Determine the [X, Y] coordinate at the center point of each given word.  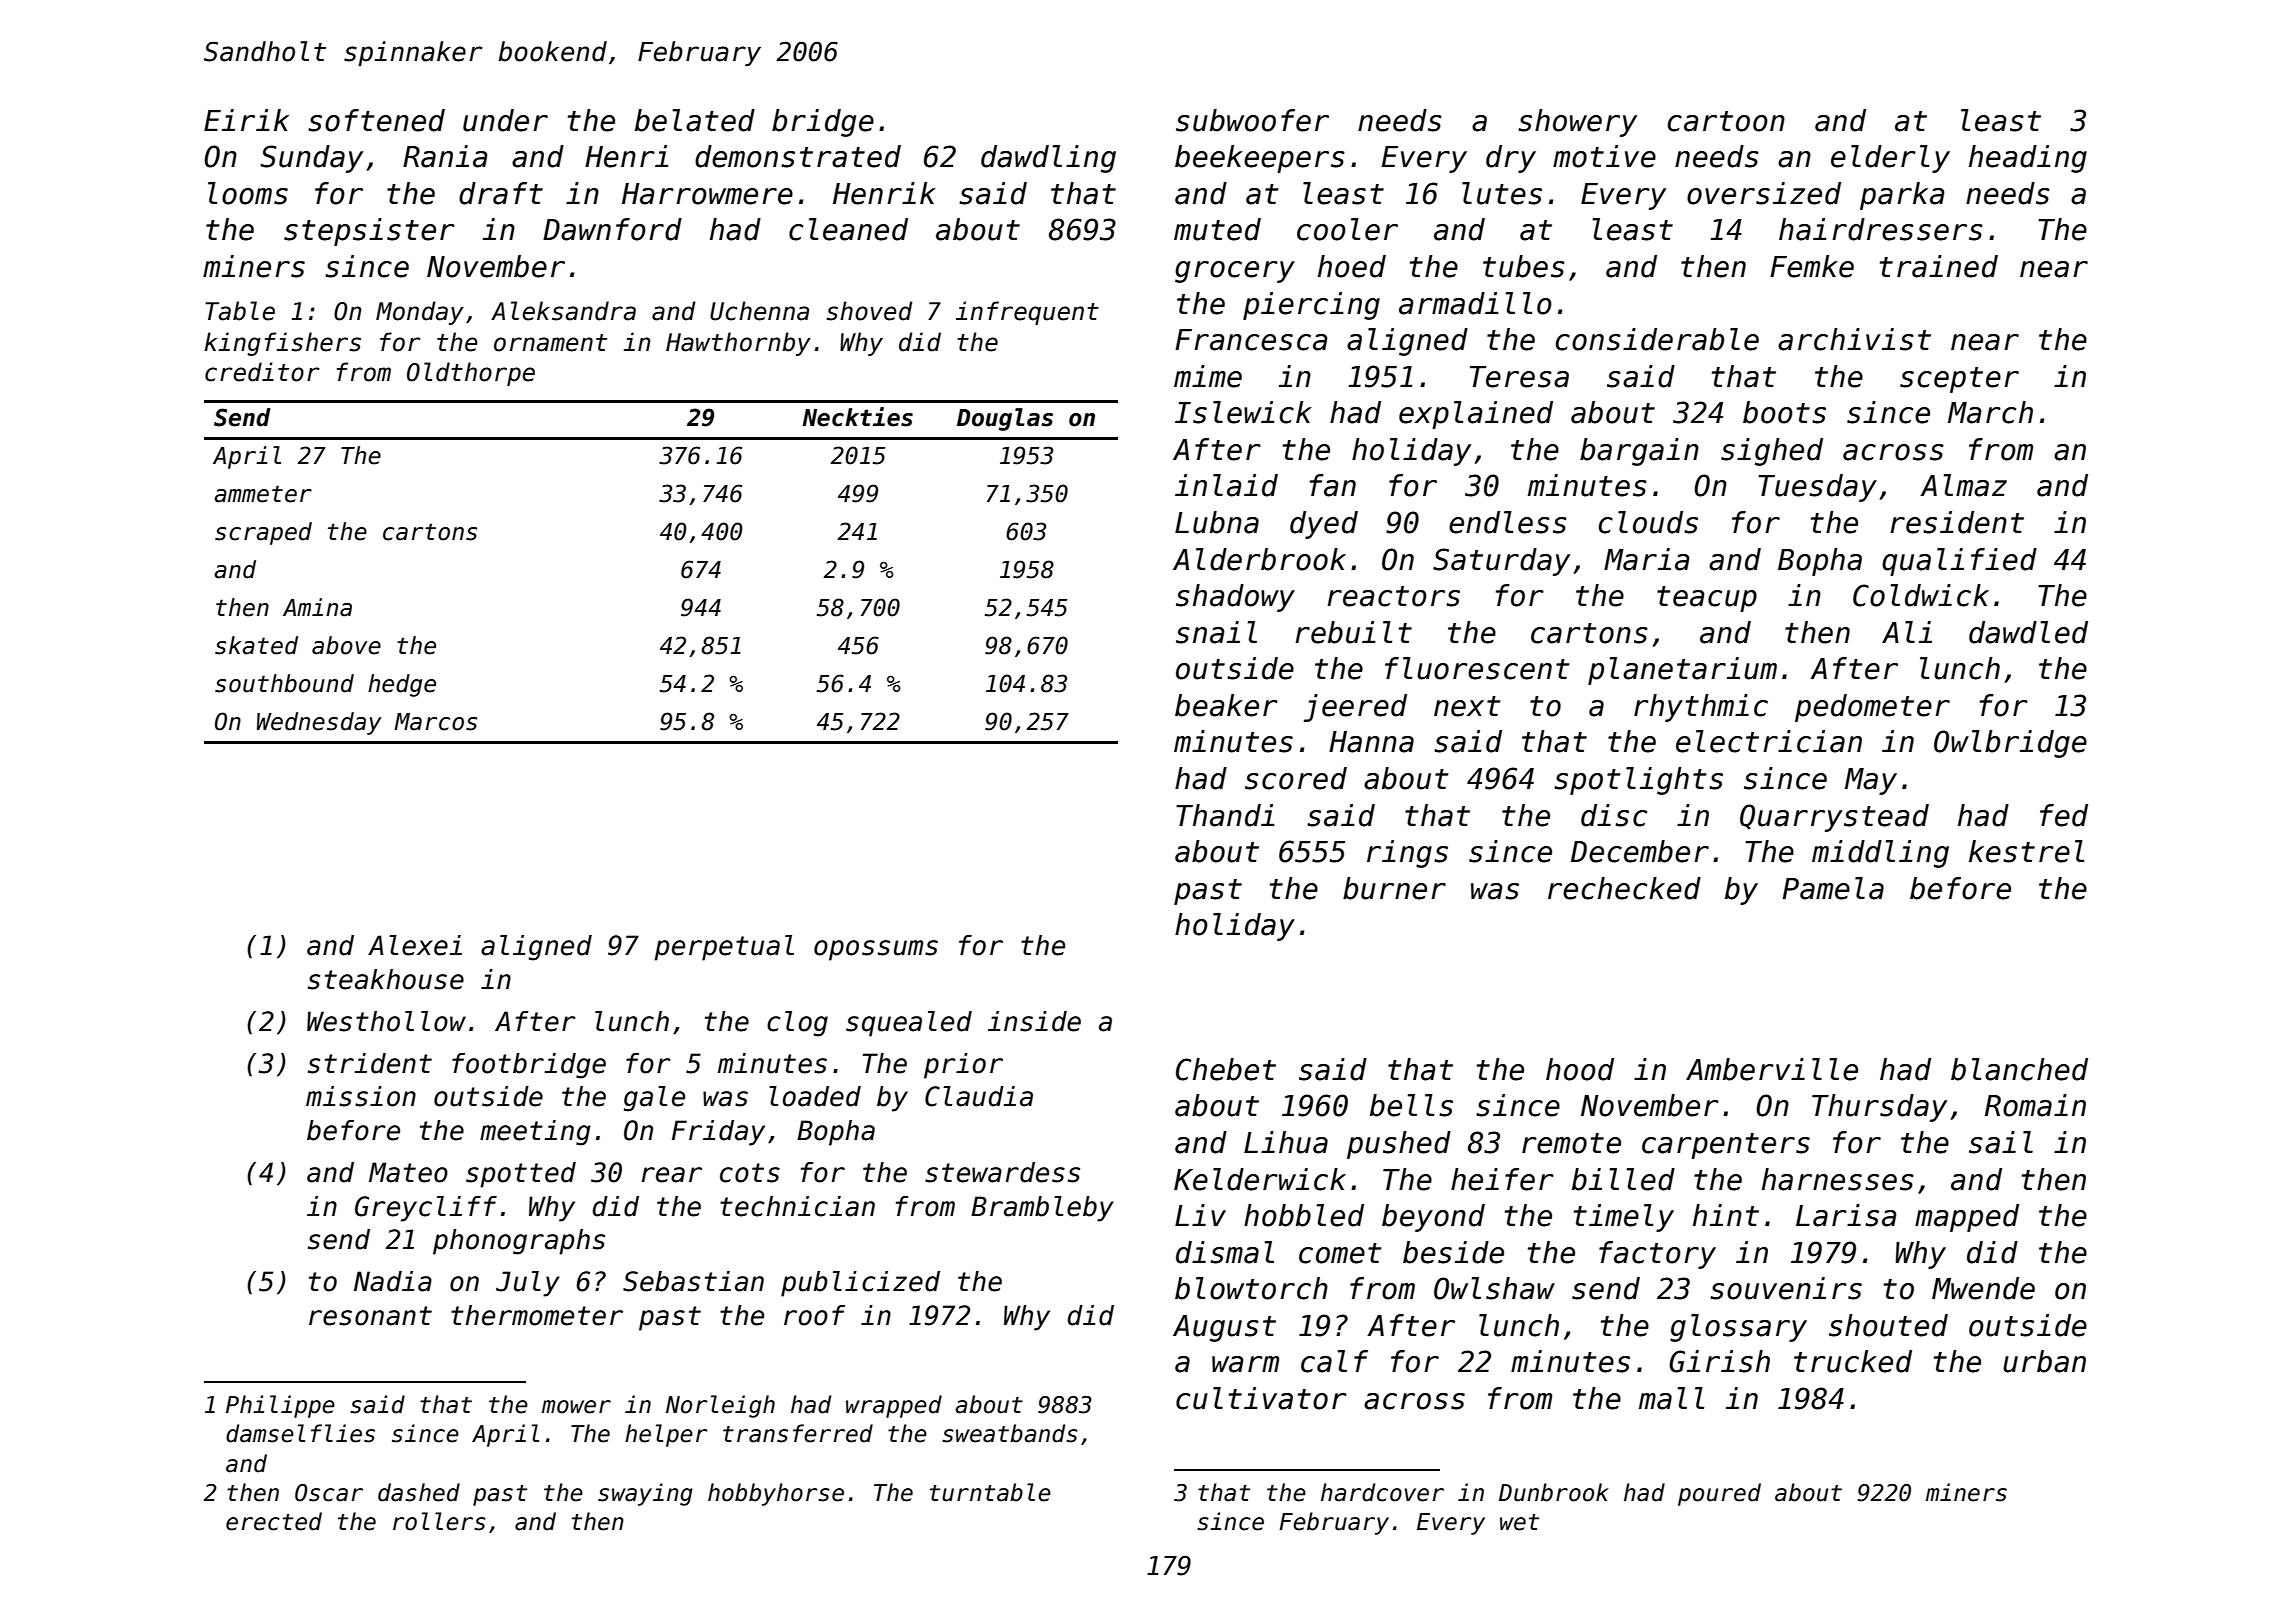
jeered [1355, 708]
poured [1719, 1494]
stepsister [369, 232]
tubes [1524, 266]
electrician [1769, 741]
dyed [1324, 525]
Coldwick [1921, 595]
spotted [521, 1175]
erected [274, 1521]
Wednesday [319, 723]
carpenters [1726, 1146]
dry [1511, 159]
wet [1519, 1522]
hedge [402, 685]
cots [750, 1173]
